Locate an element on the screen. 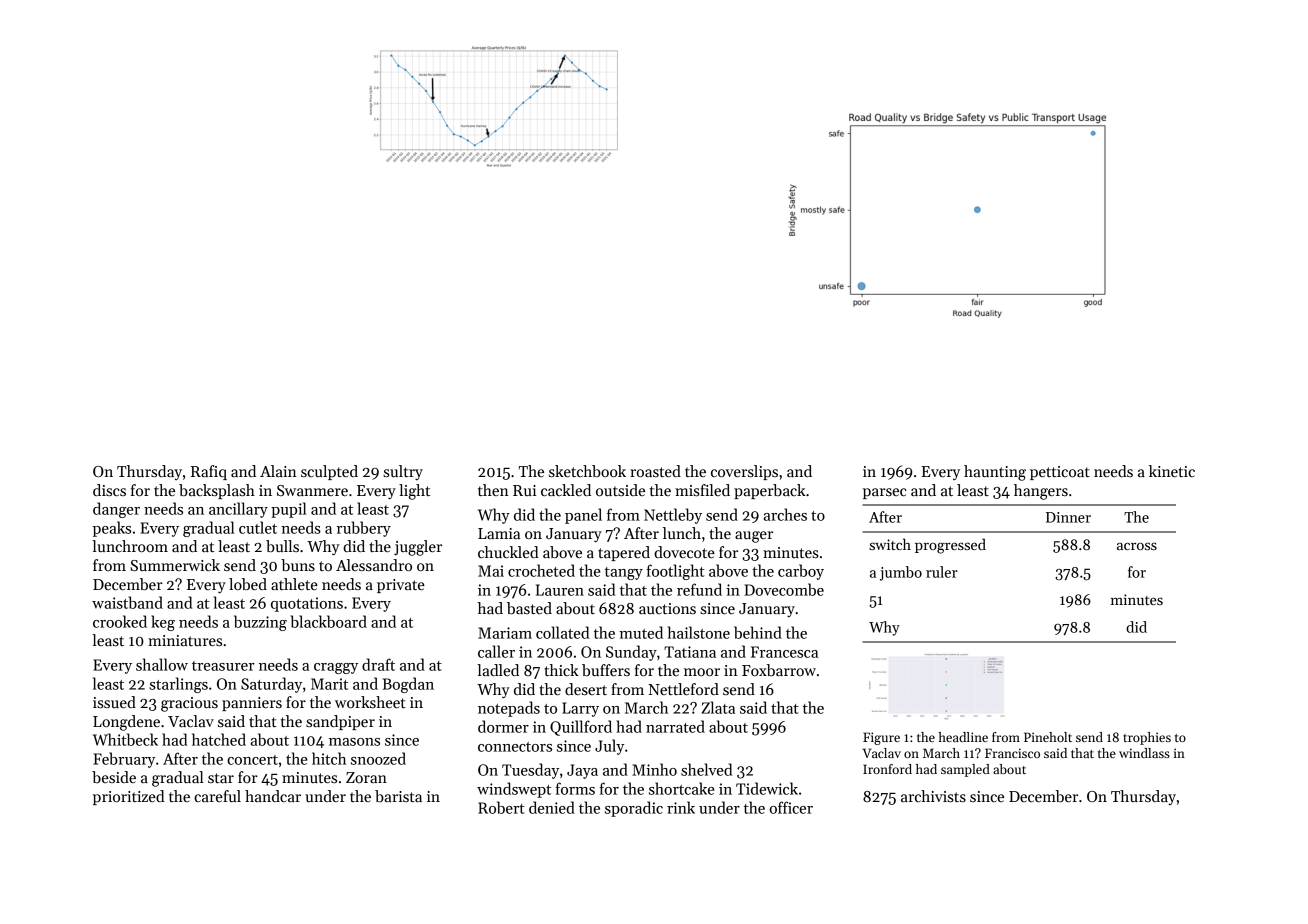 The height and width of the screenshot is (924, 1308). Francisco is located at coordinates (1012, 753).
